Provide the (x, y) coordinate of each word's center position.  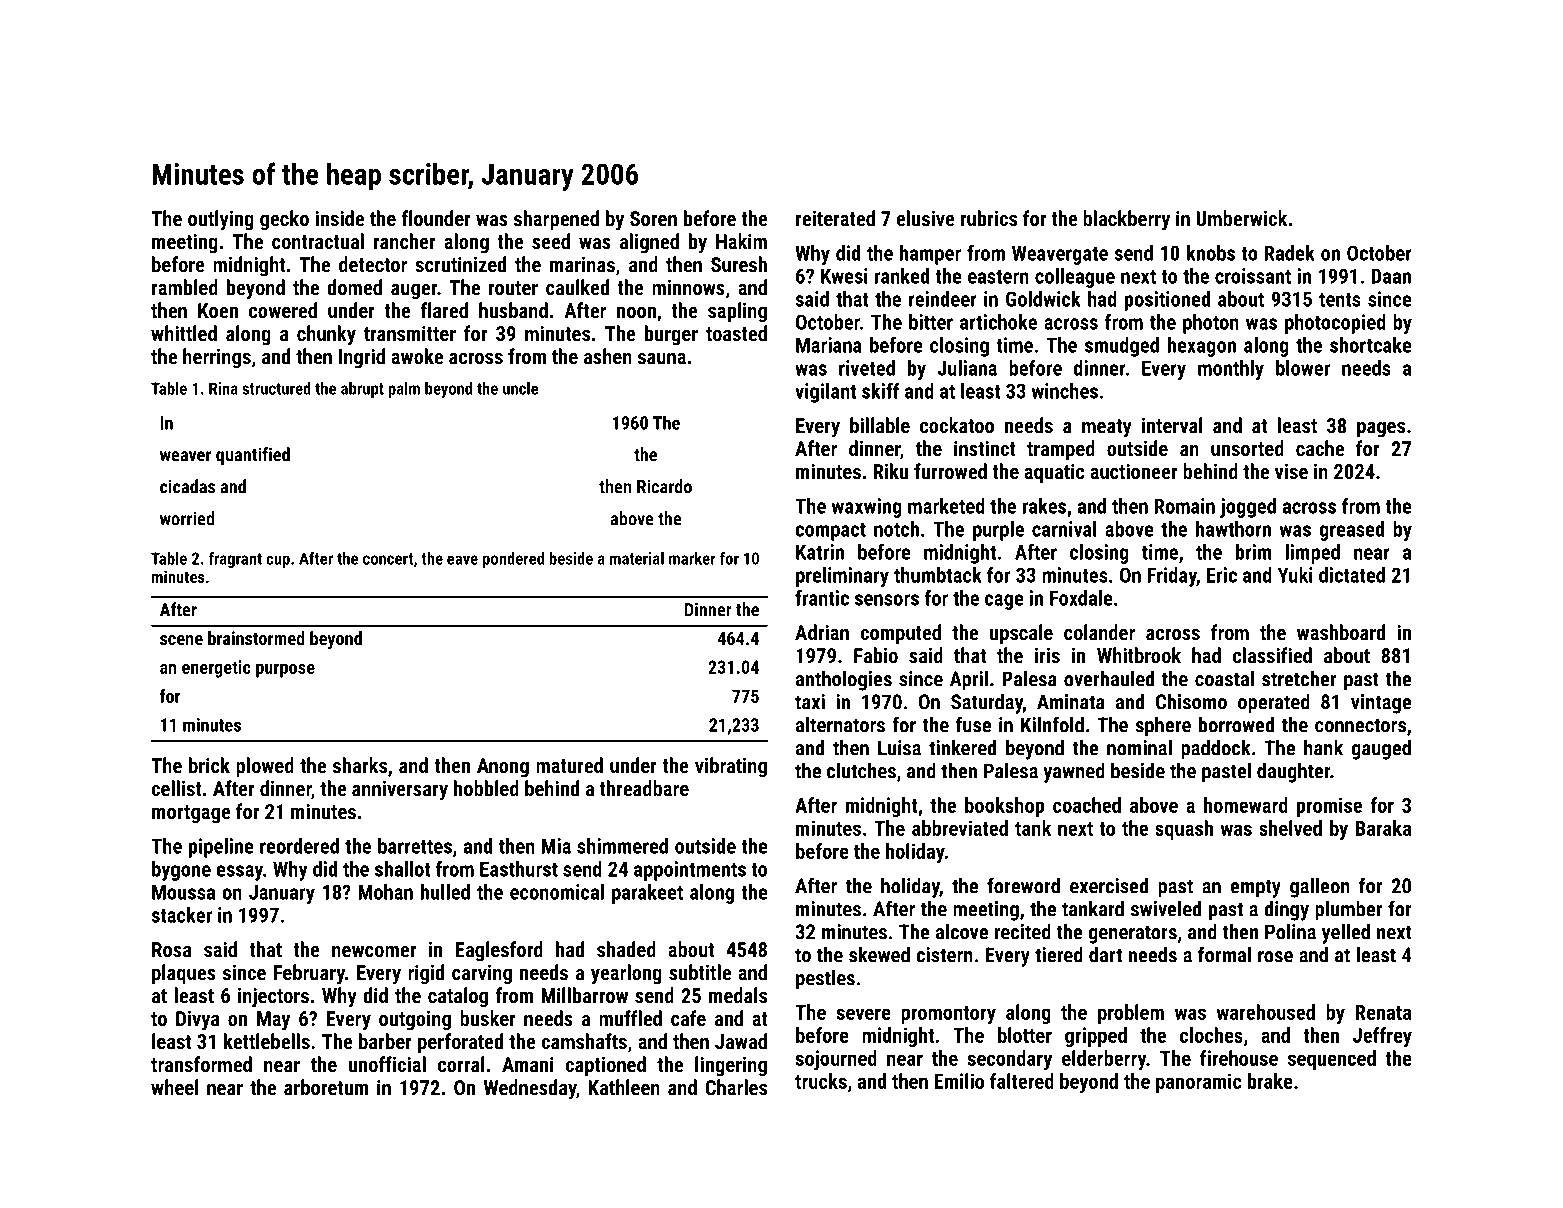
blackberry (1126, 220)
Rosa (171, 949)
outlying (221, 220)
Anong (503, 768)
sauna (662, 358)
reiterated (835, 218)
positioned (1167, 301)
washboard (1341, 632)
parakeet (647, 894)
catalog (458, 997)
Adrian (822, 632)
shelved (1290, 828)
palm (404, 390)
